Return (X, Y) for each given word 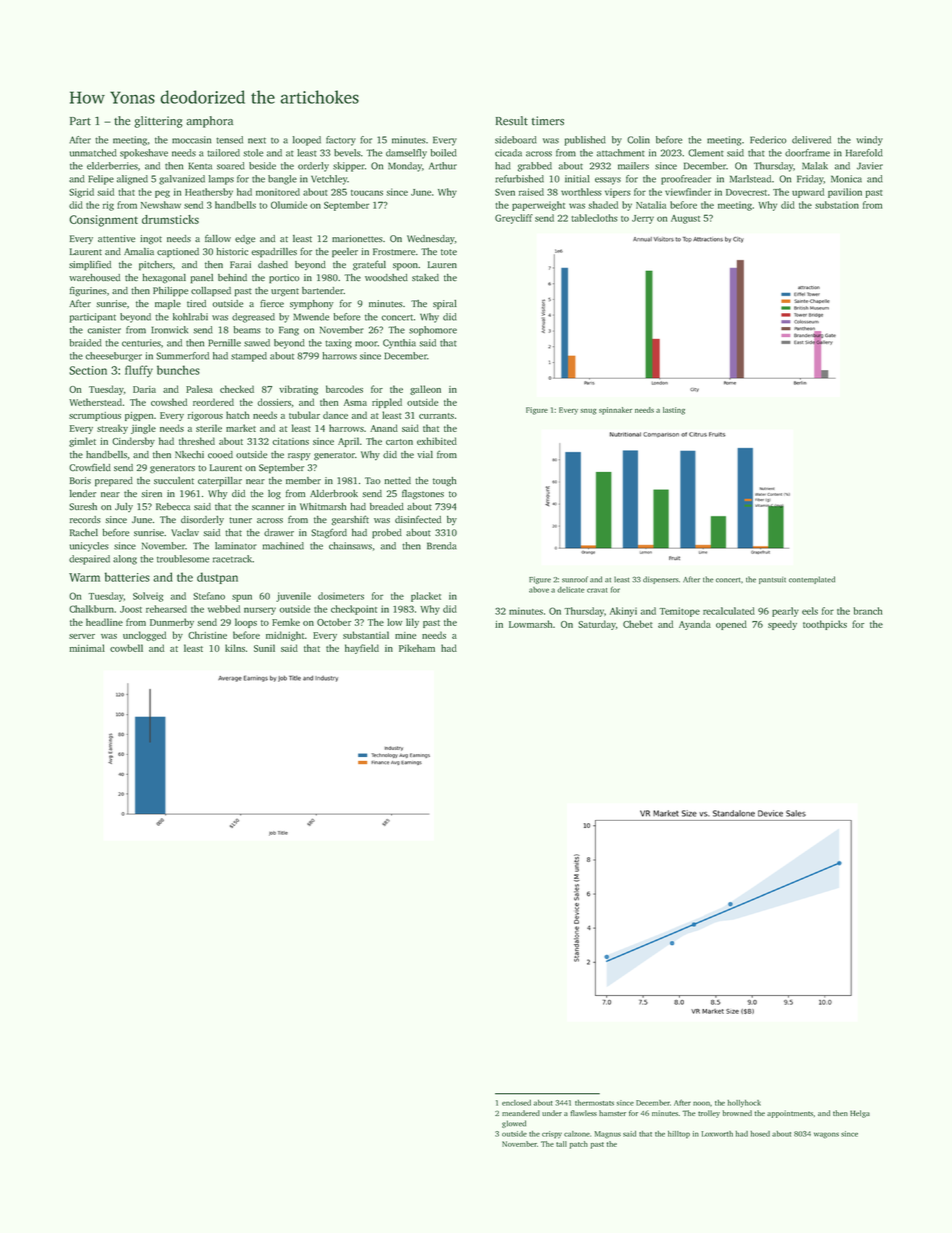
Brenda (442, 546)
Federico (768, 140)
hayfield (362, 649)
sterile (209, 428)
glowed (514, 1124)
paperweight (538, 206)
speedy (782, 625)
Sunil (264, 648)
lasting (674, 411)
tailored (223, 153)
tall (561, 1144)
